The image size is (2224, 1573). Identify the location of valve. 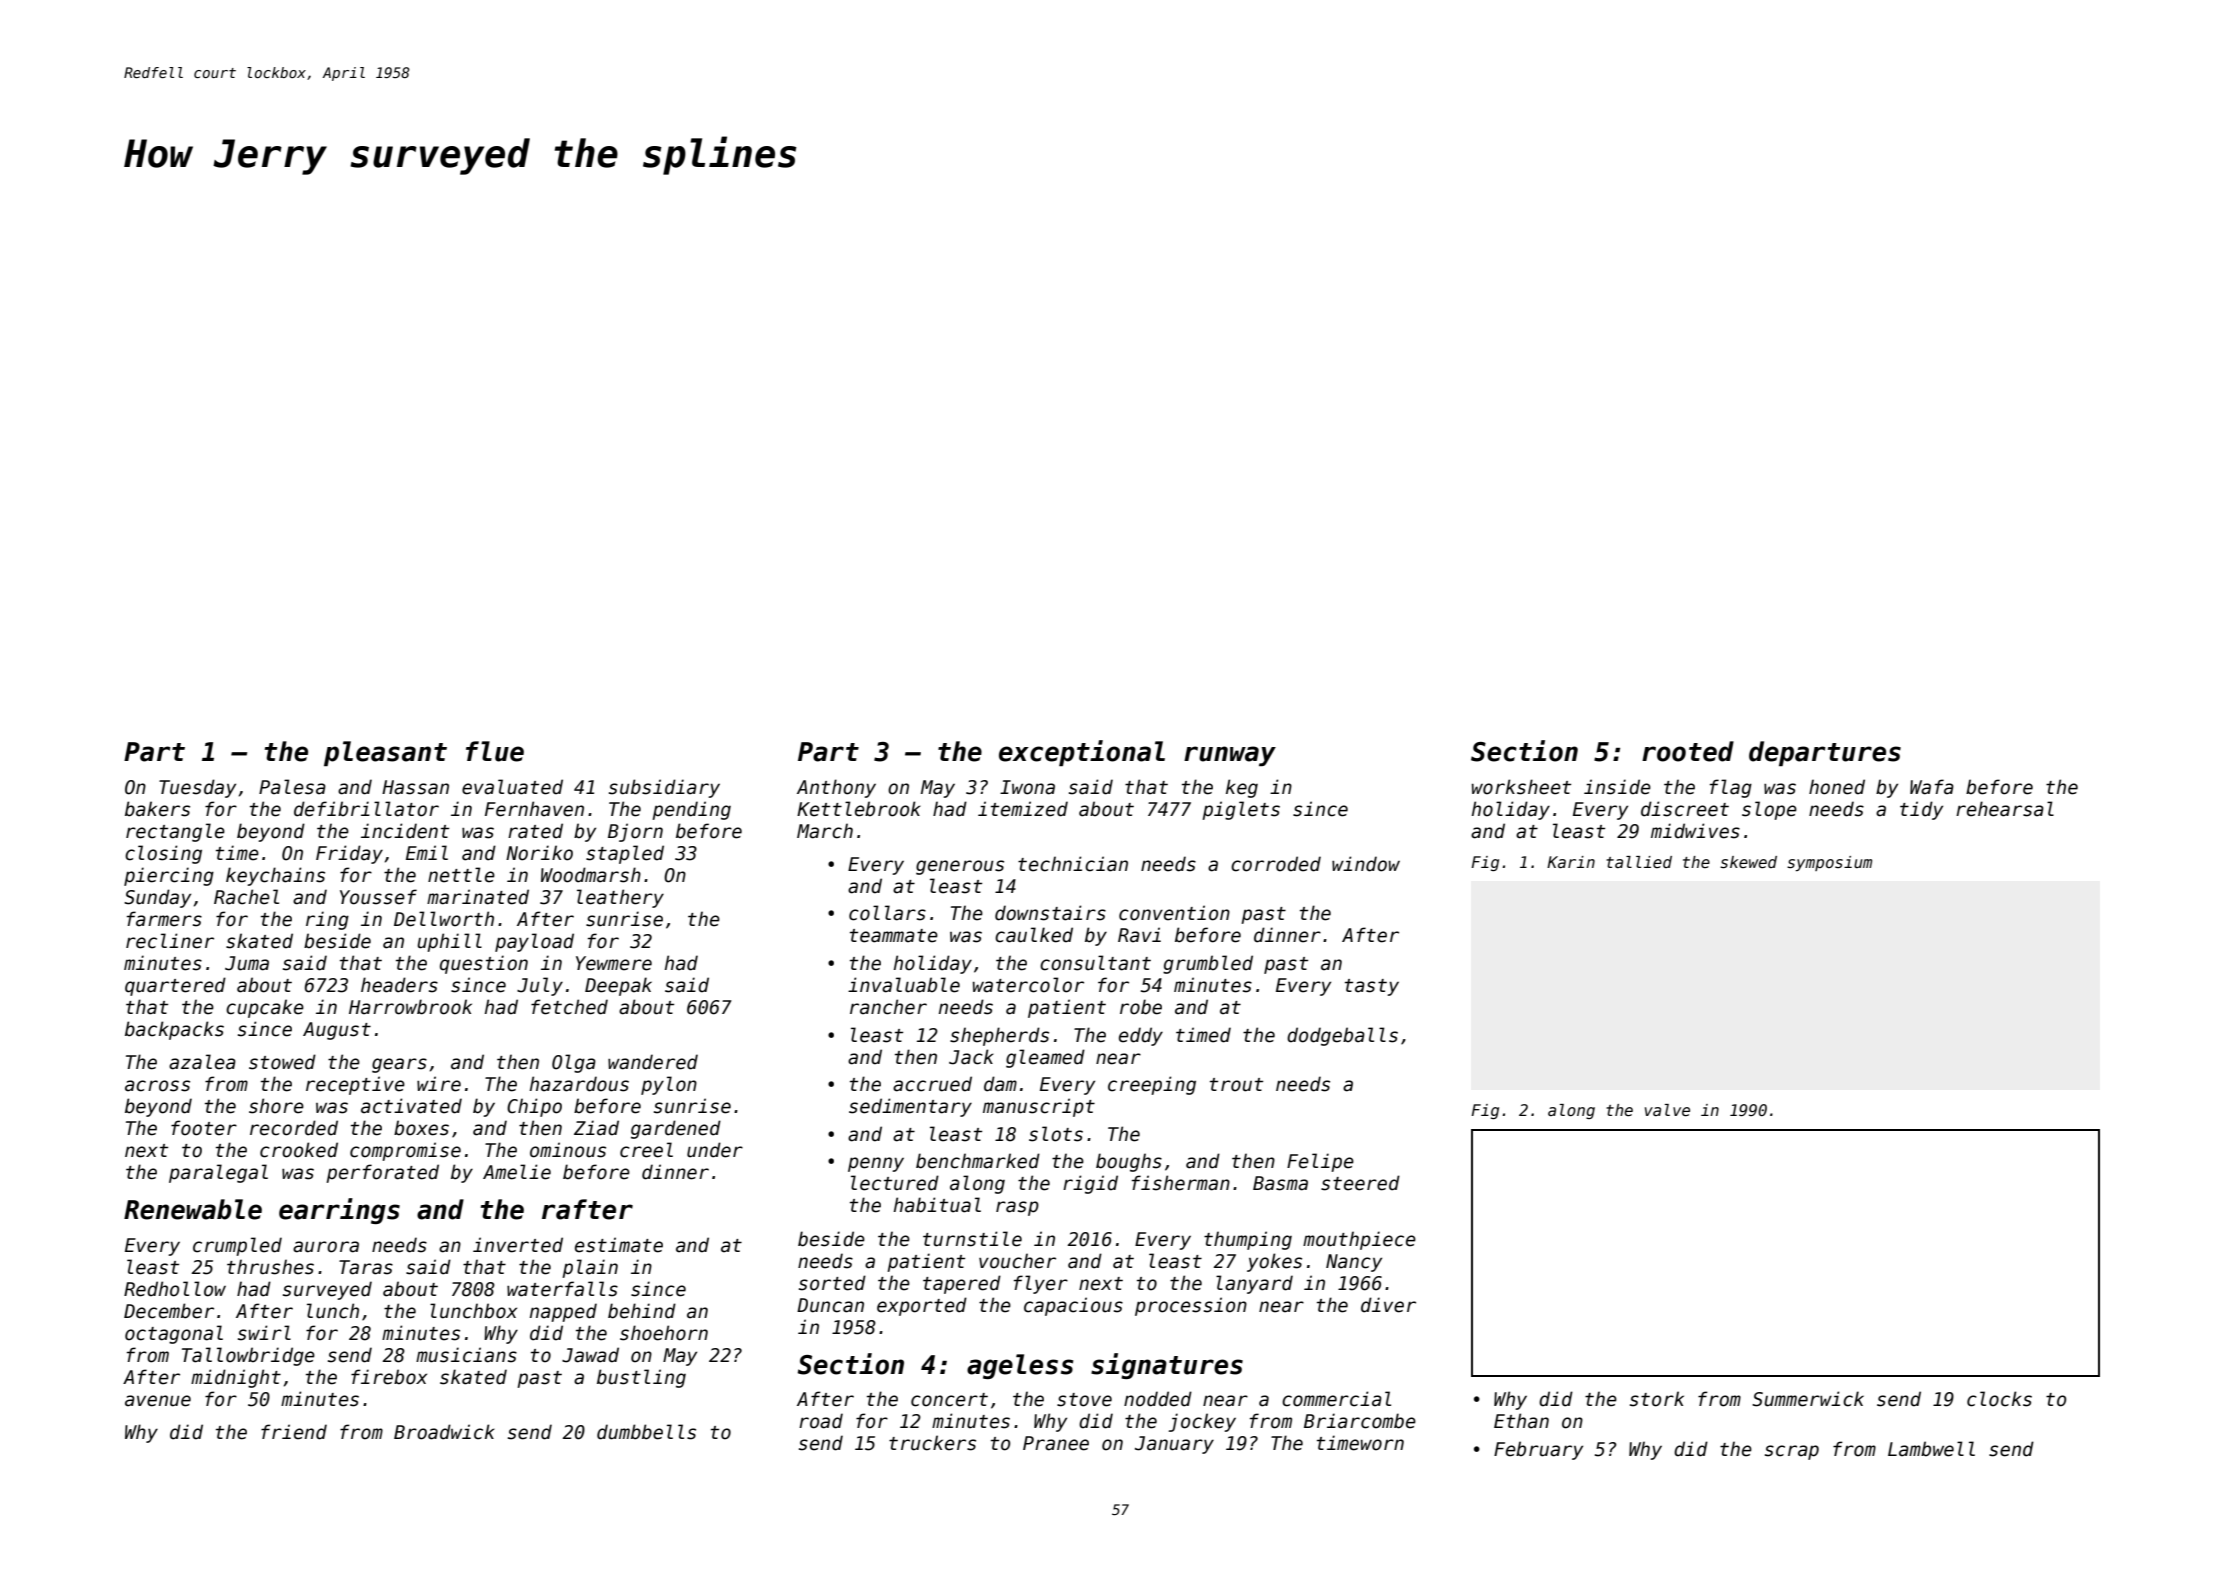
(1667, 1110).
